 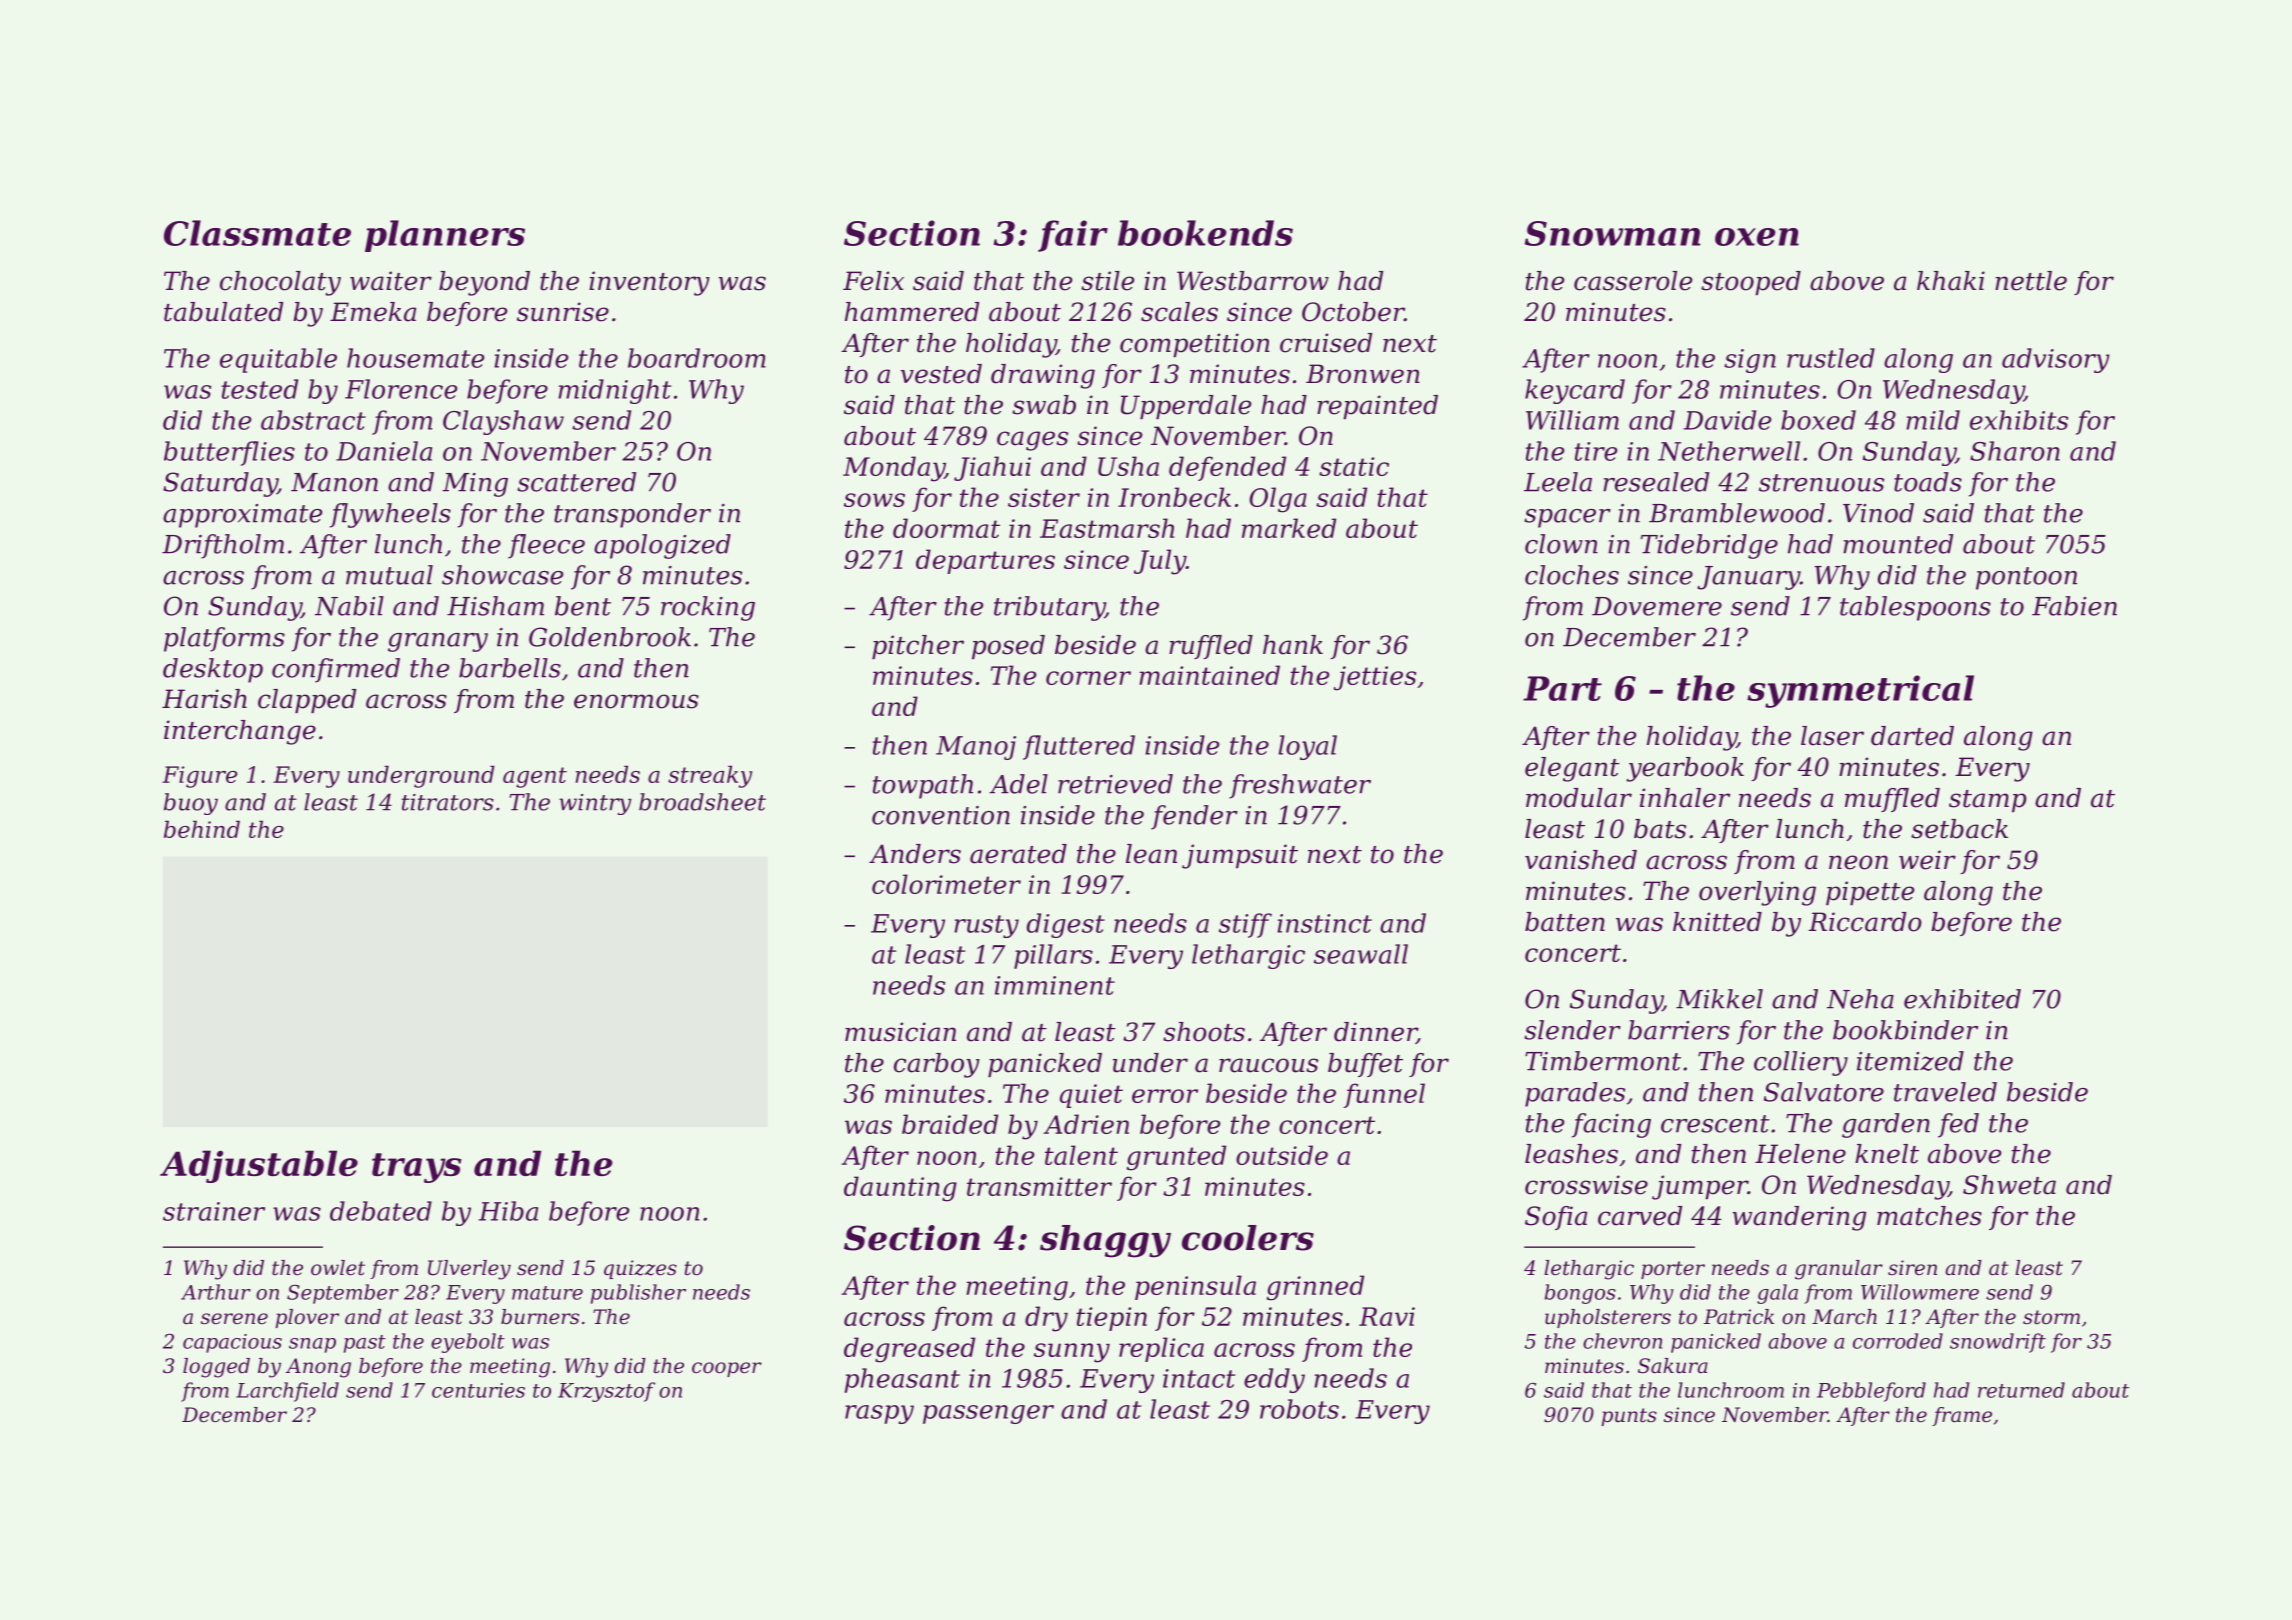 What do you see at coordinates (445, 236) in the document?
I see `planners` at bounding box center [445, 236].
